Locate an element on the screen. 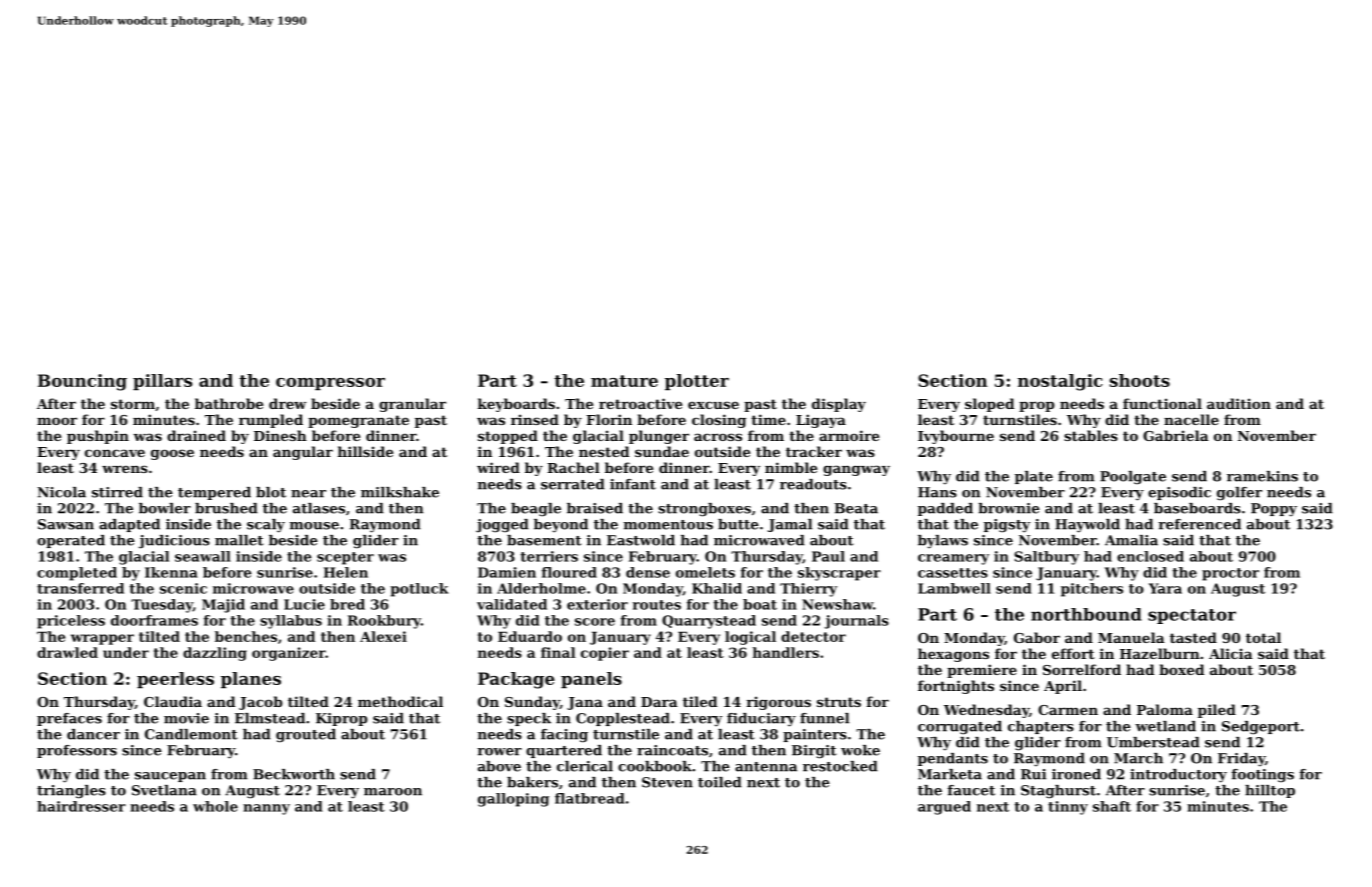  priceless is located at coordinates (71, 622).
